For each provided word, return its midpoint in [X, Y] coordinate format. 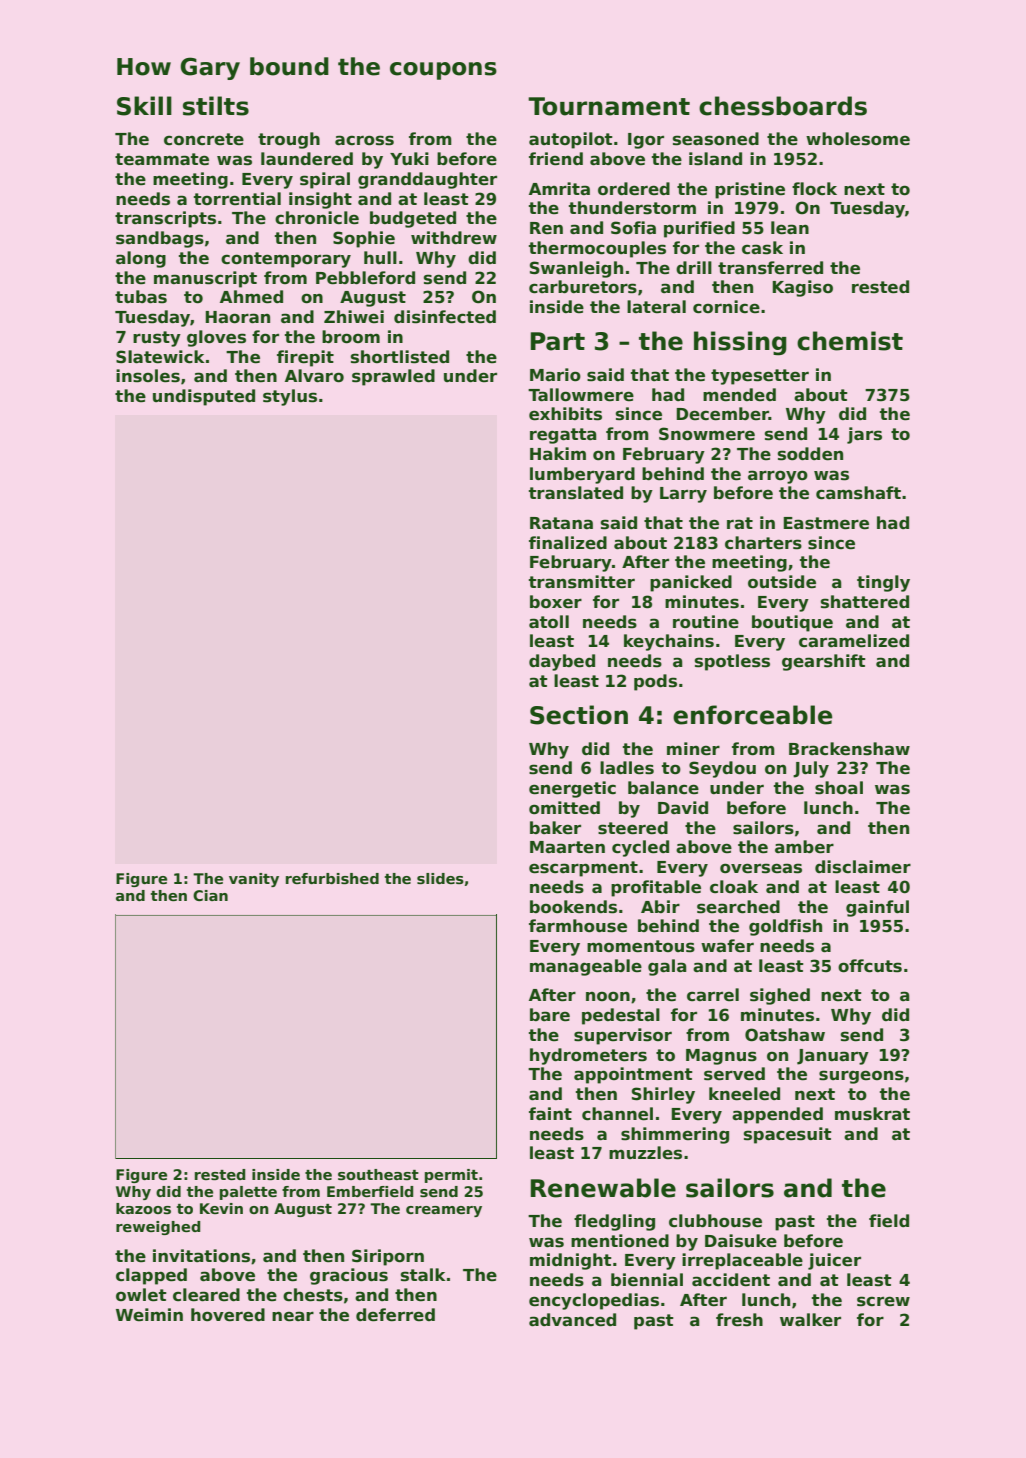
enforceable [752, 715]
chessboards [783, 106]
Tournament [609, 106]
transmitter [582, 582]
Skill [144, 106]
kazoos [143, 1208]
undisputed [204, 397]
